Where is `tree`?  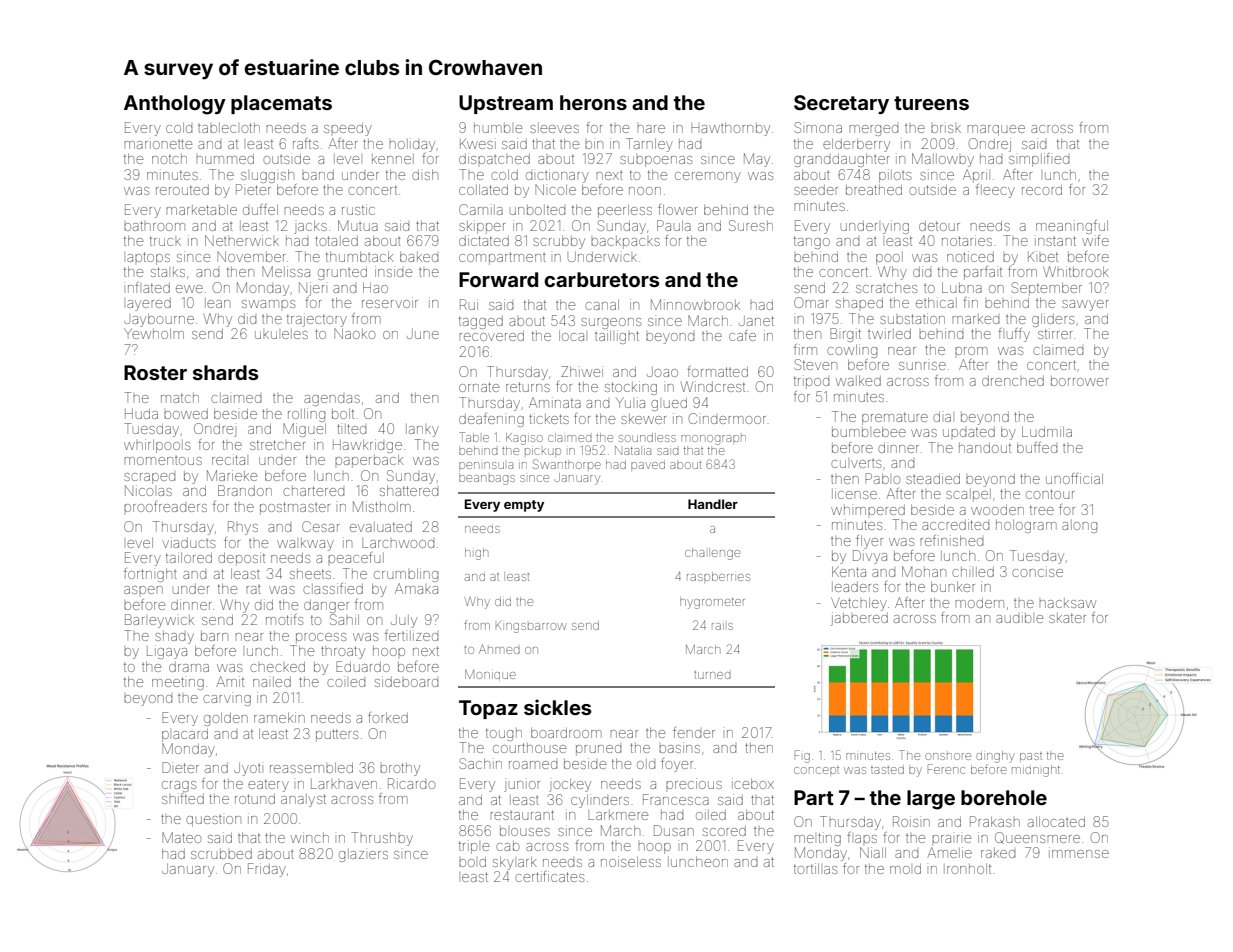
tree is located at coordinates (1042, 510).
